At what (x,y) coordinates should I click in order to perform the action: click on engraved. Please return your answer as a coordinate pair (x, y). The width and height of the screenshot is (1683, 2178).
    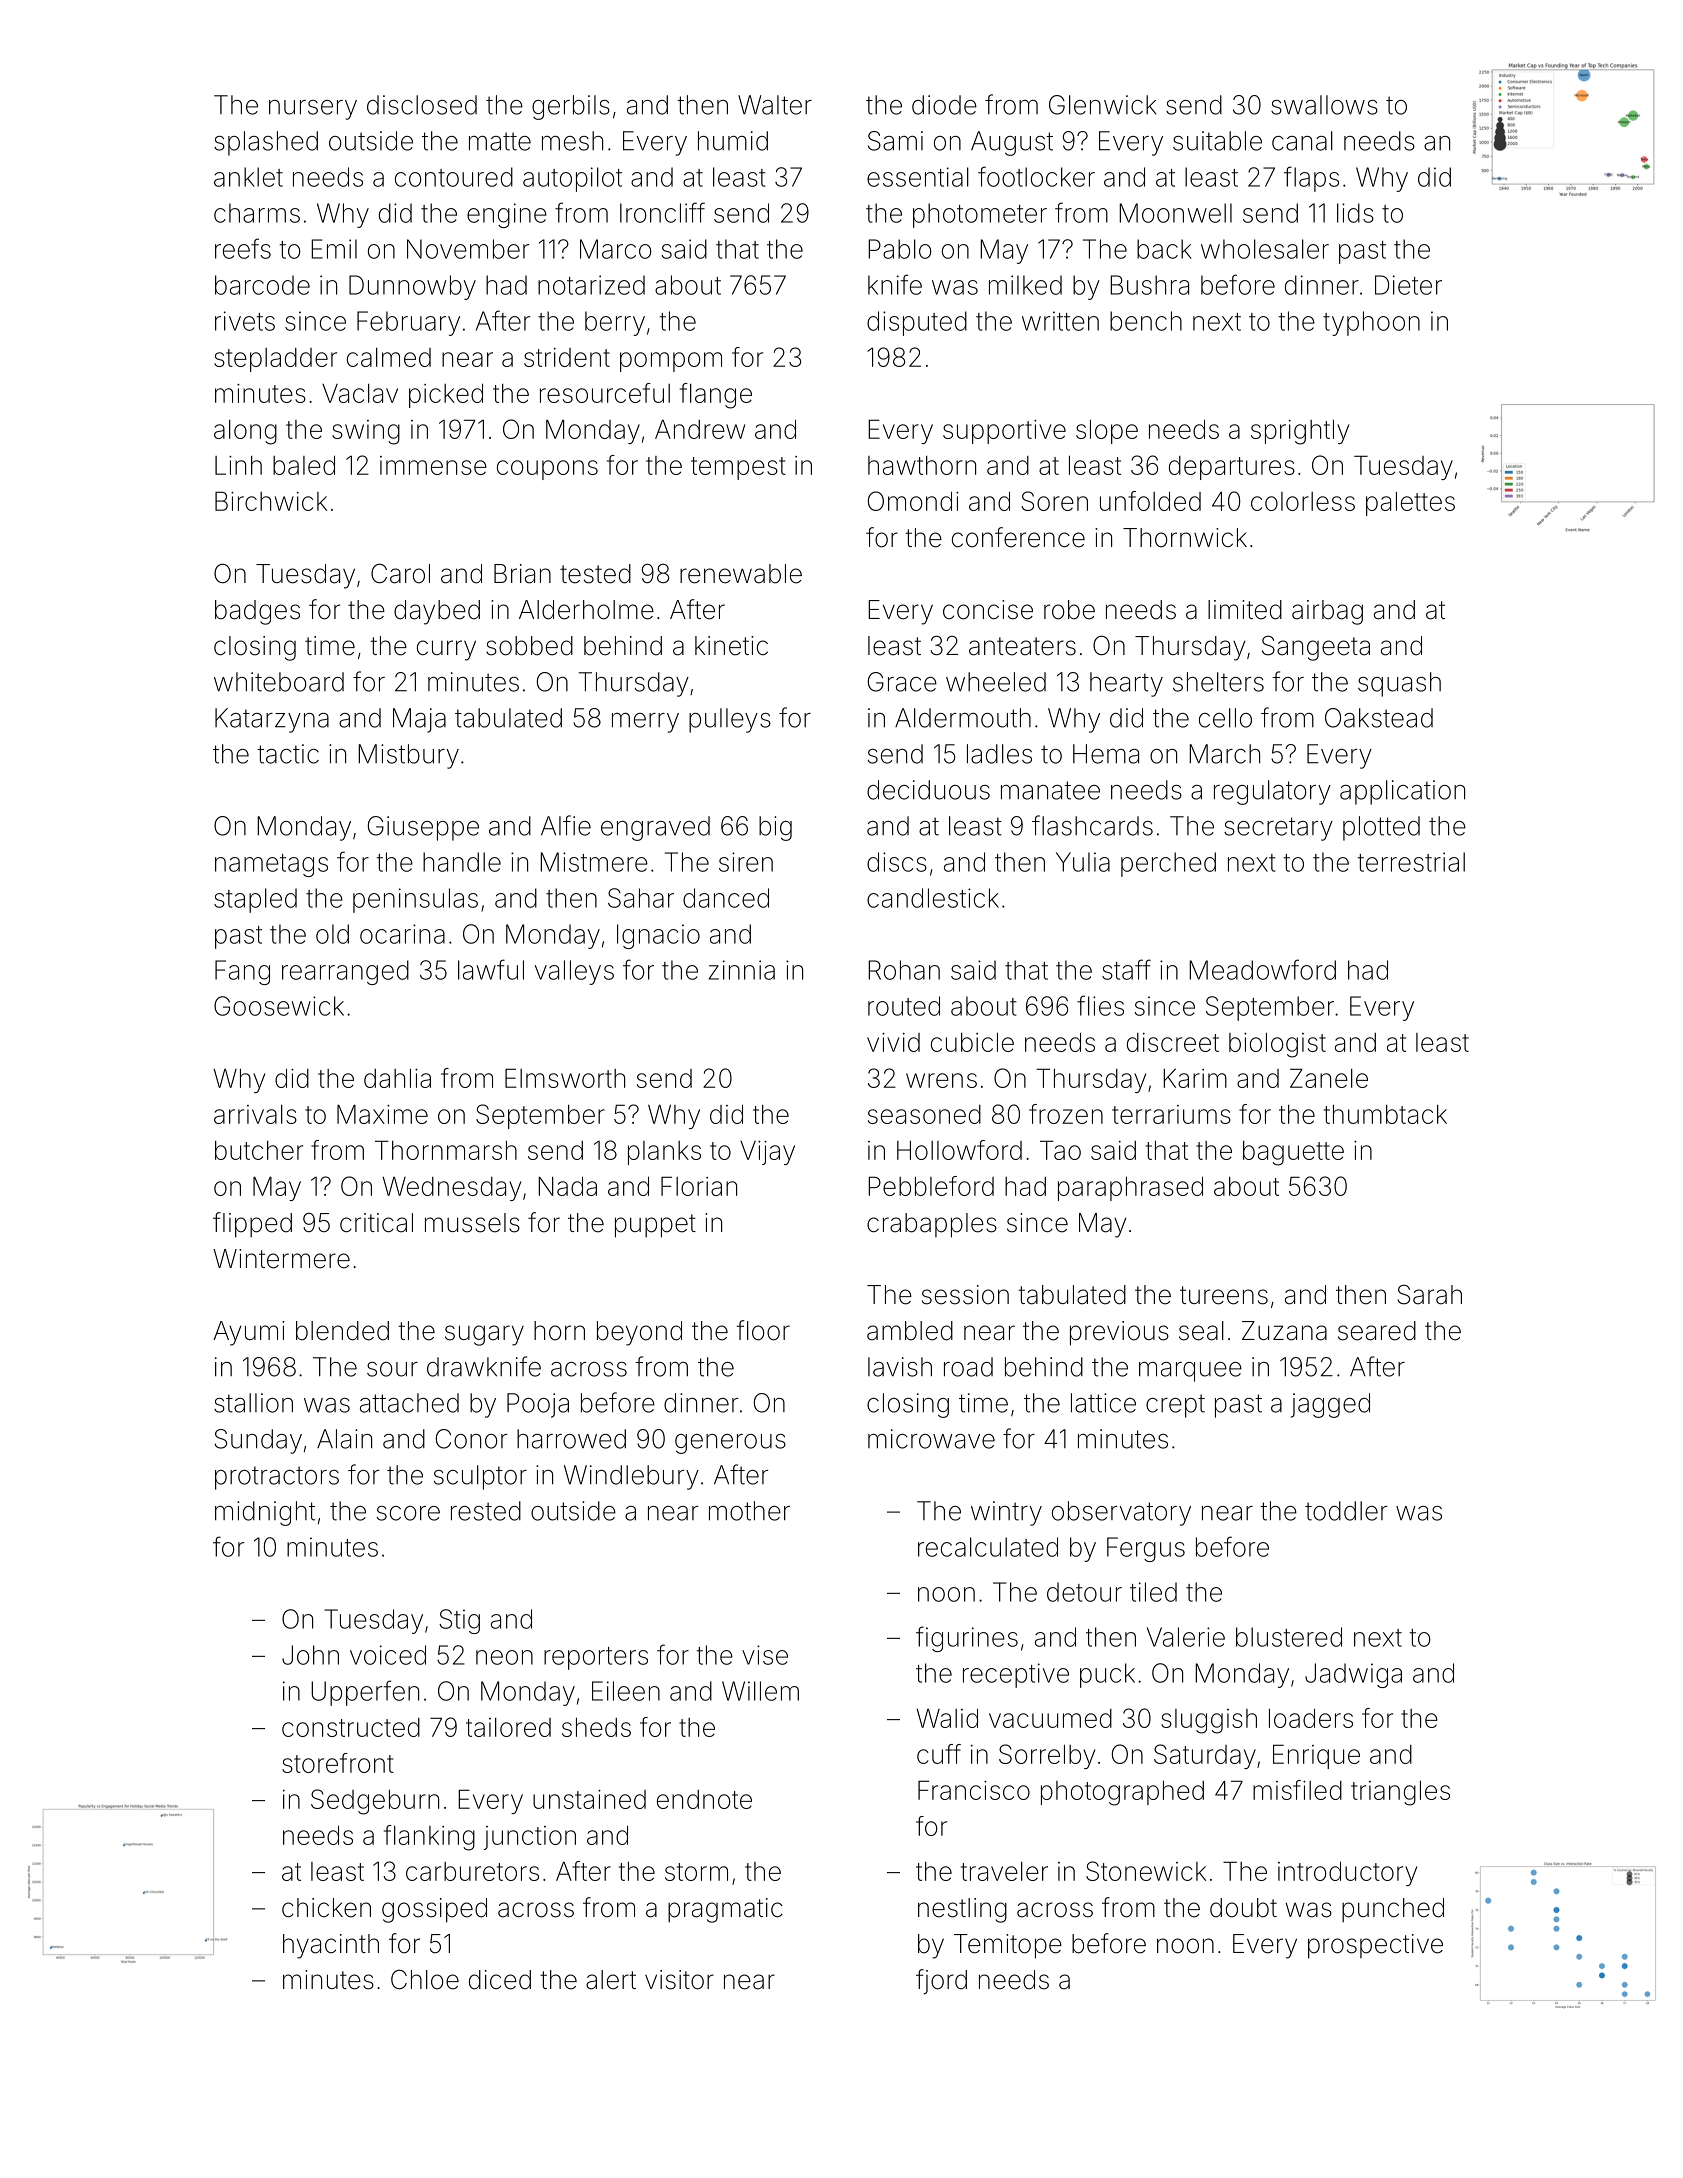
    Looking at the image, I should click on (655, 828).
